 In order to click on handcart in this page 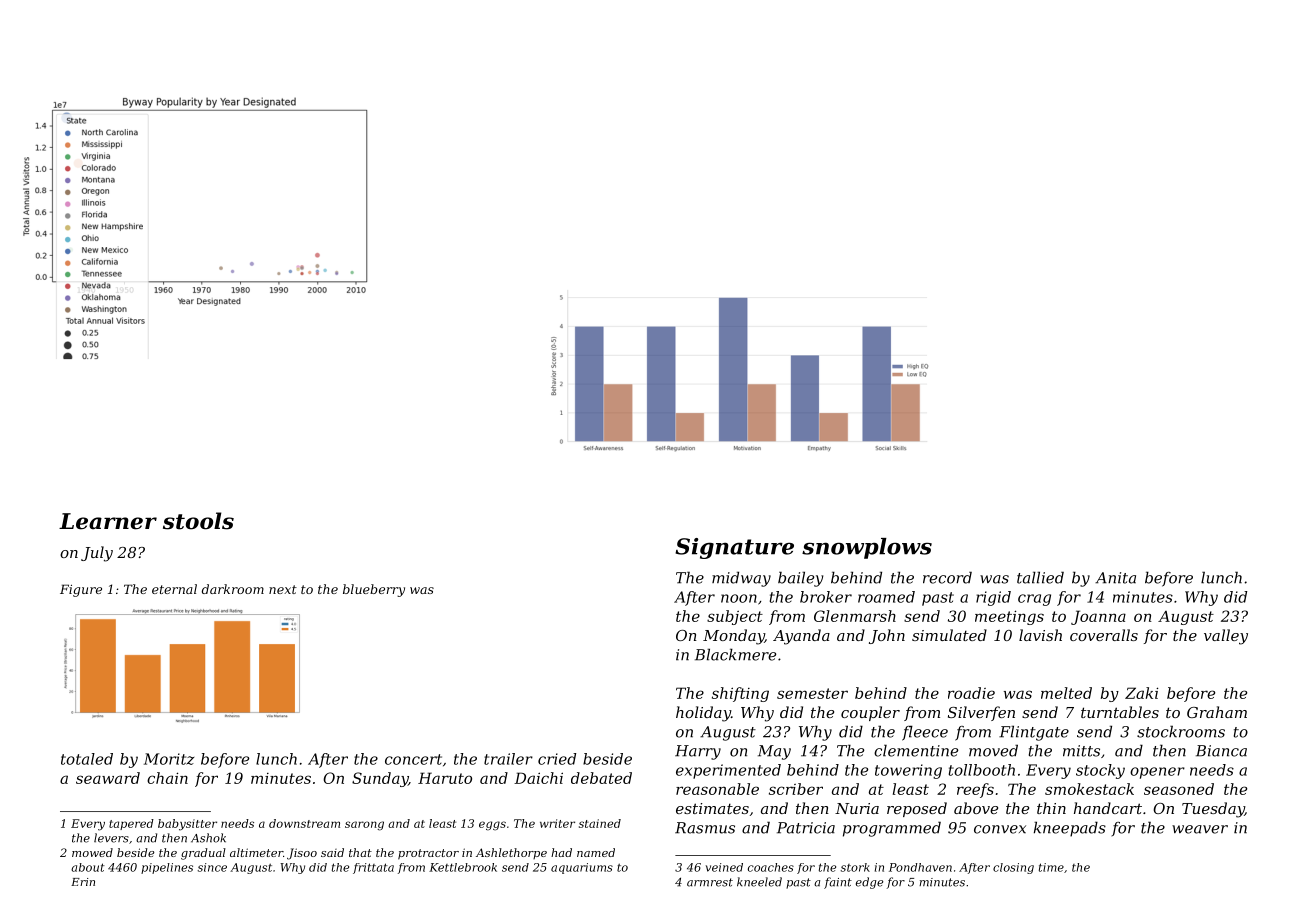, I will do `click(1108, 808)`.
